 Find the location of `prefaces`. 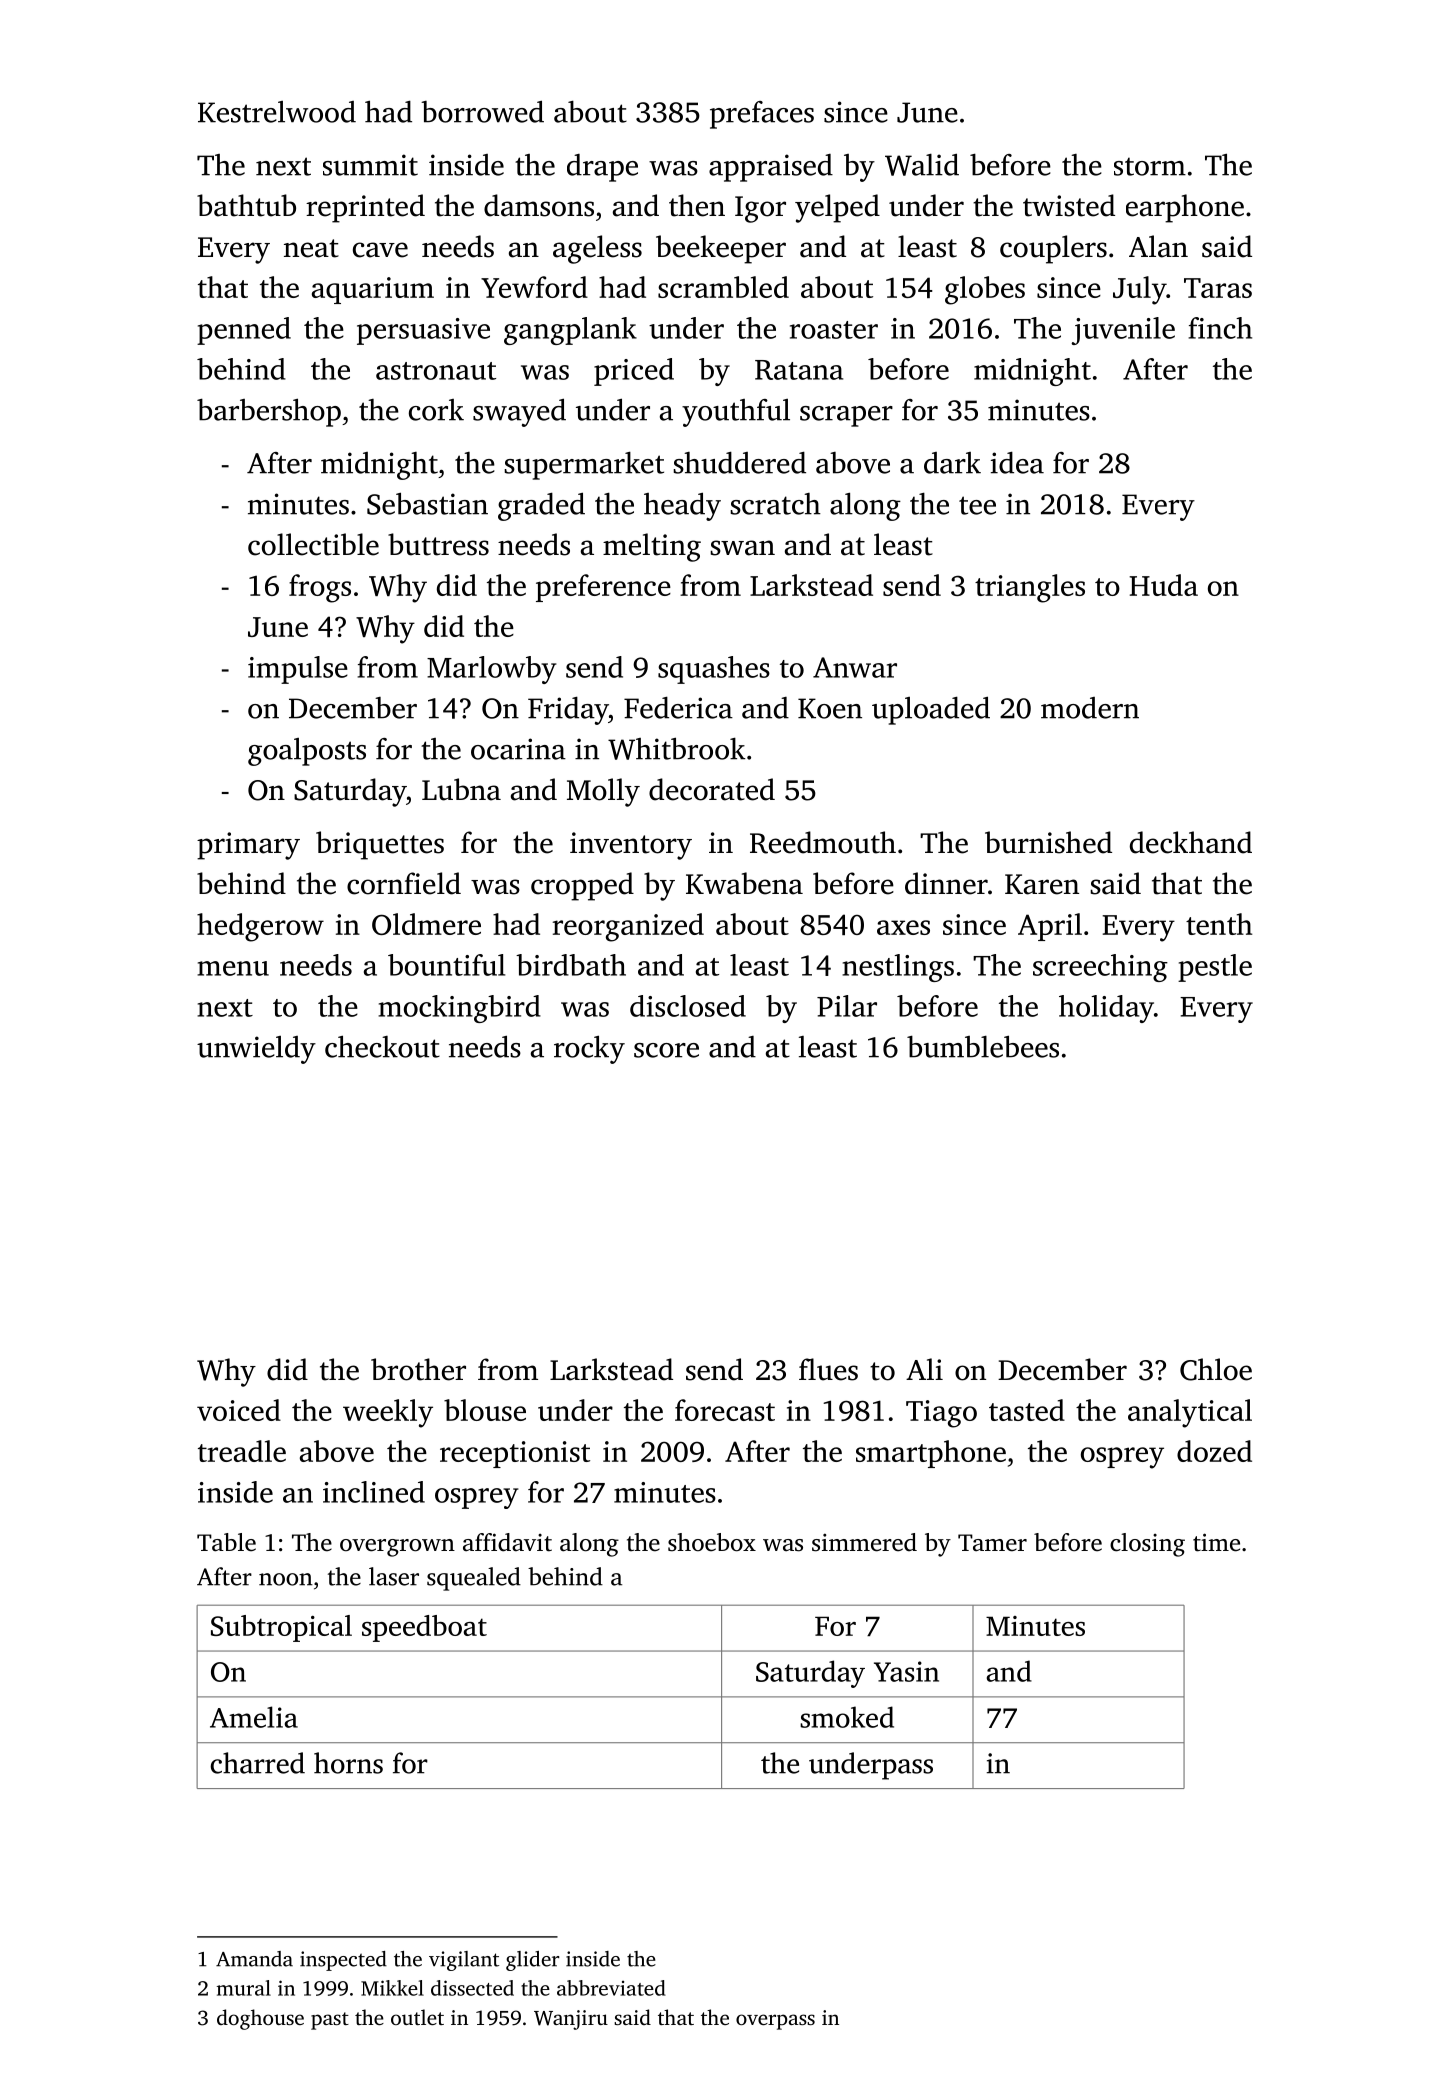

prefaces is located at coordinates (762, 115).
